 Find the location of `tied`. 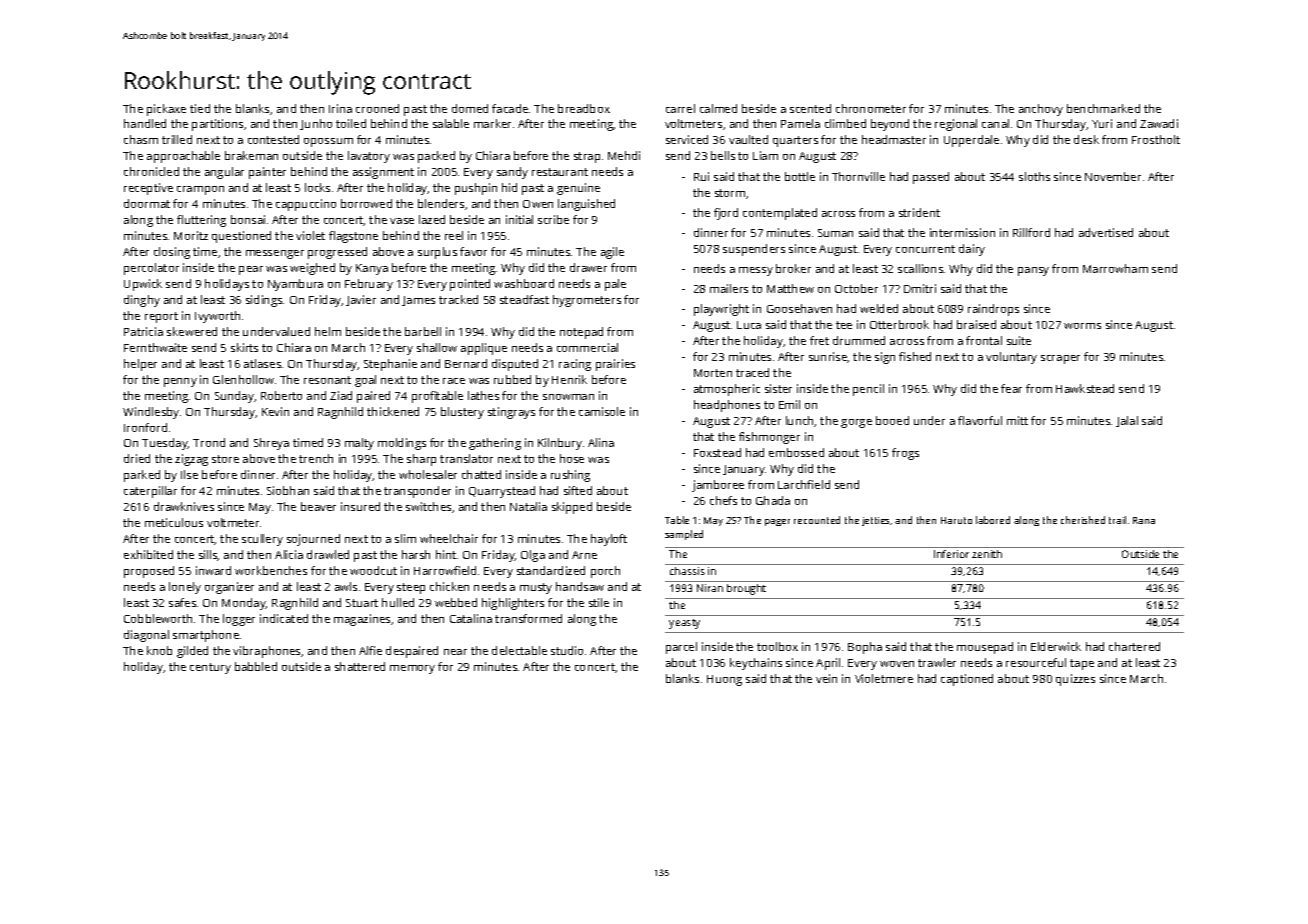

tied is located at coordinates (200, 108).
